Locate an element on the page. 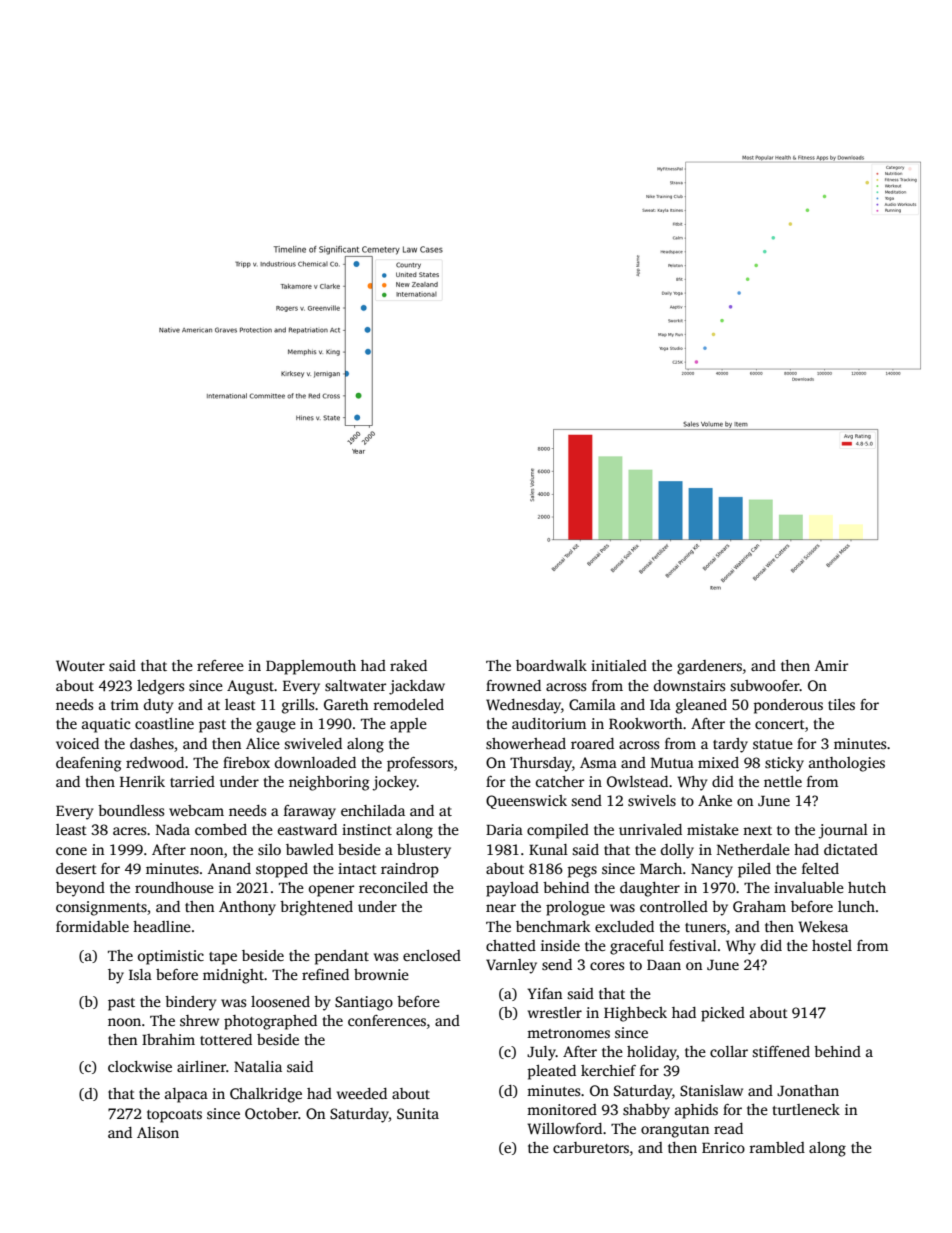  carburetors is located at coordinates (591, 1147).
